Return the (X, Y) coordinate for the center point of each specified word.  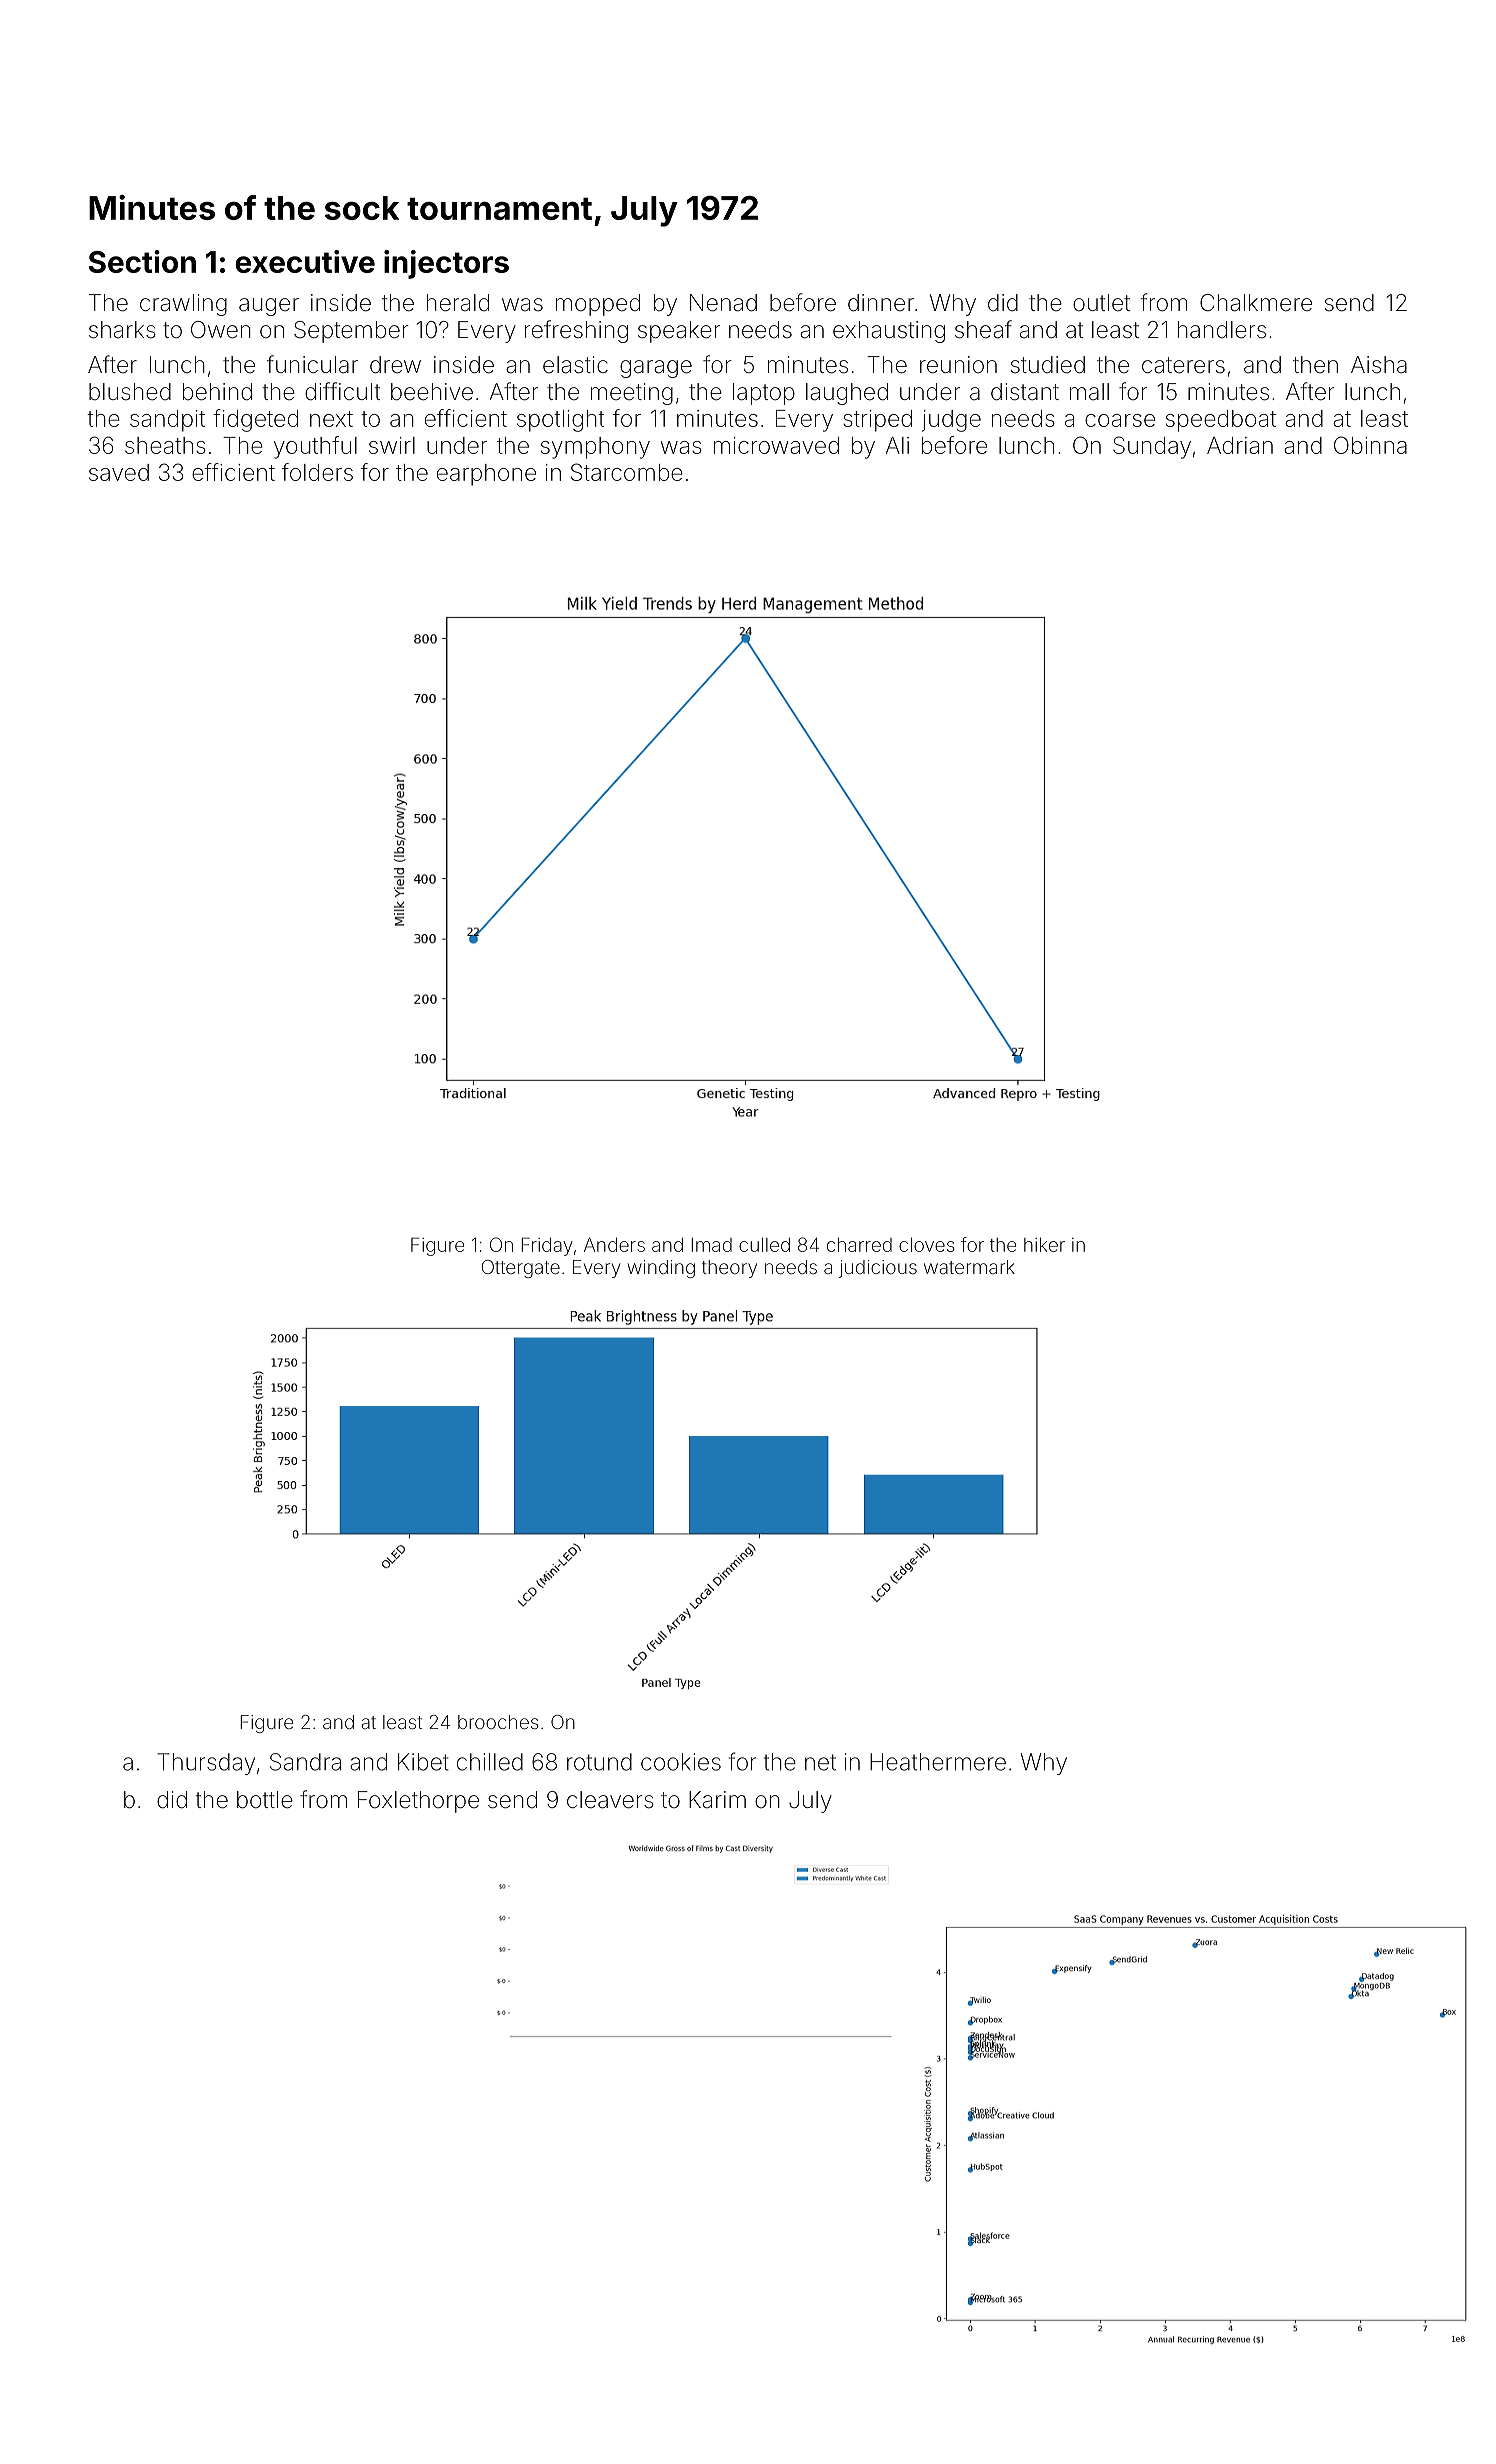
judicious (878, 1269)
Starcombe (627, 472)
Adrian (1240, 445)
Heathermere (938, 1762)
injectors (446, 264)
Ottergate (521, 1269)
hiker (1044, 1245)
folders (317, 472)
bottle (265, 1800)
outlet (1101, 302)
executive (305, 261)
